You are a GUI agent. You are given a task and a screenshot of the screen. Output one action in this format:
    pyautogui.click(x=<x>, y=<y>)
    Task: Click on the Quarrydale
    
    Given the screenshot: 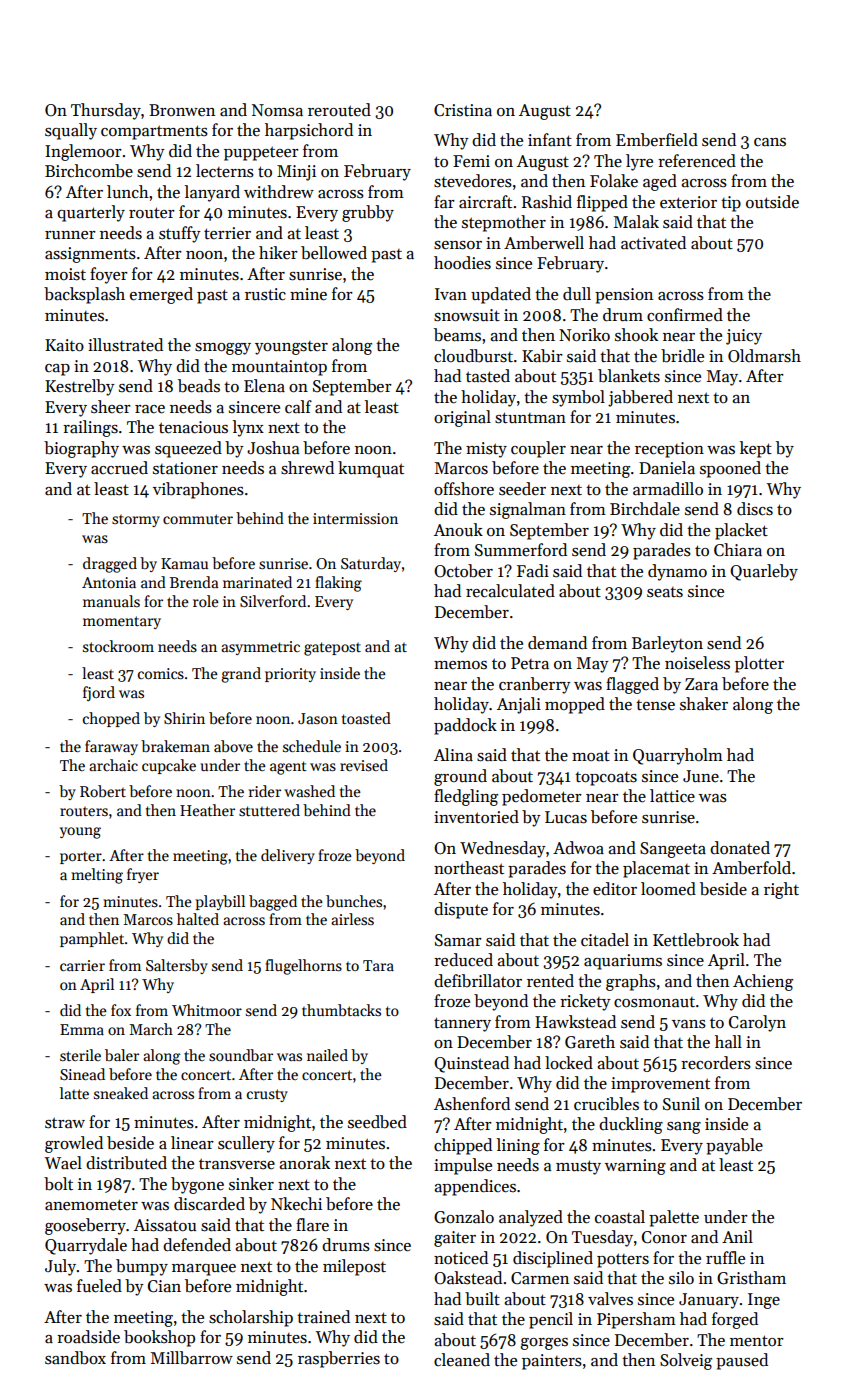 What is the action you would take?
    pyautogui.click(x=86, y=1246)
